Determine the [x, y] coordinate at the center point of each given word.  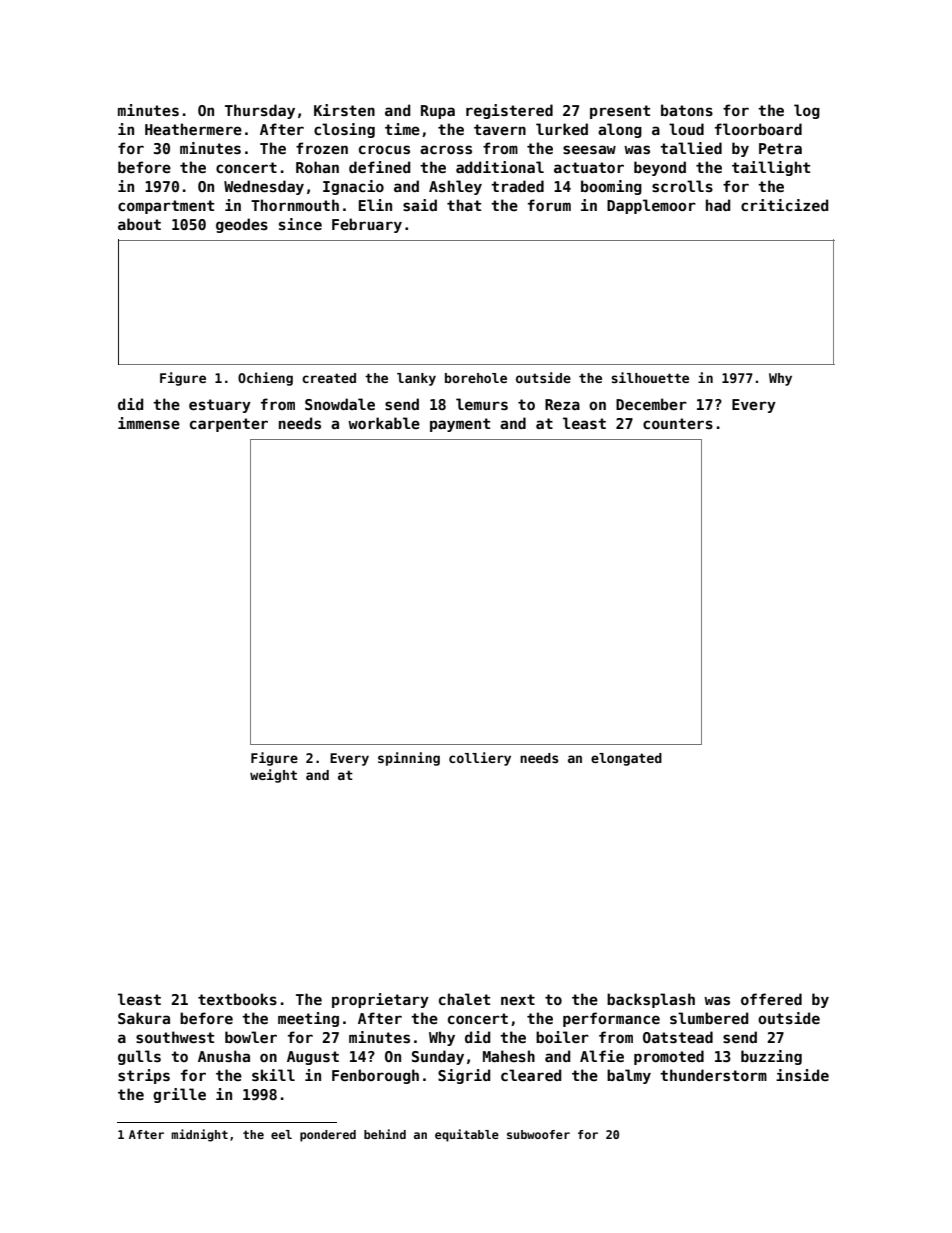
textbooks [237, 999]
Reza [562, 404]
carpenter [229, 425]
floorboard [758, 129]
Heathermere [193, 129]
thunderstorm [713, 1075]
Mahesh [509, 1056]
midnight [199, 1135]
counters [678, 423]
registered [509, 111]
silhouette [650, 377]
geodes [242, 225]
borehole [476, 378]
